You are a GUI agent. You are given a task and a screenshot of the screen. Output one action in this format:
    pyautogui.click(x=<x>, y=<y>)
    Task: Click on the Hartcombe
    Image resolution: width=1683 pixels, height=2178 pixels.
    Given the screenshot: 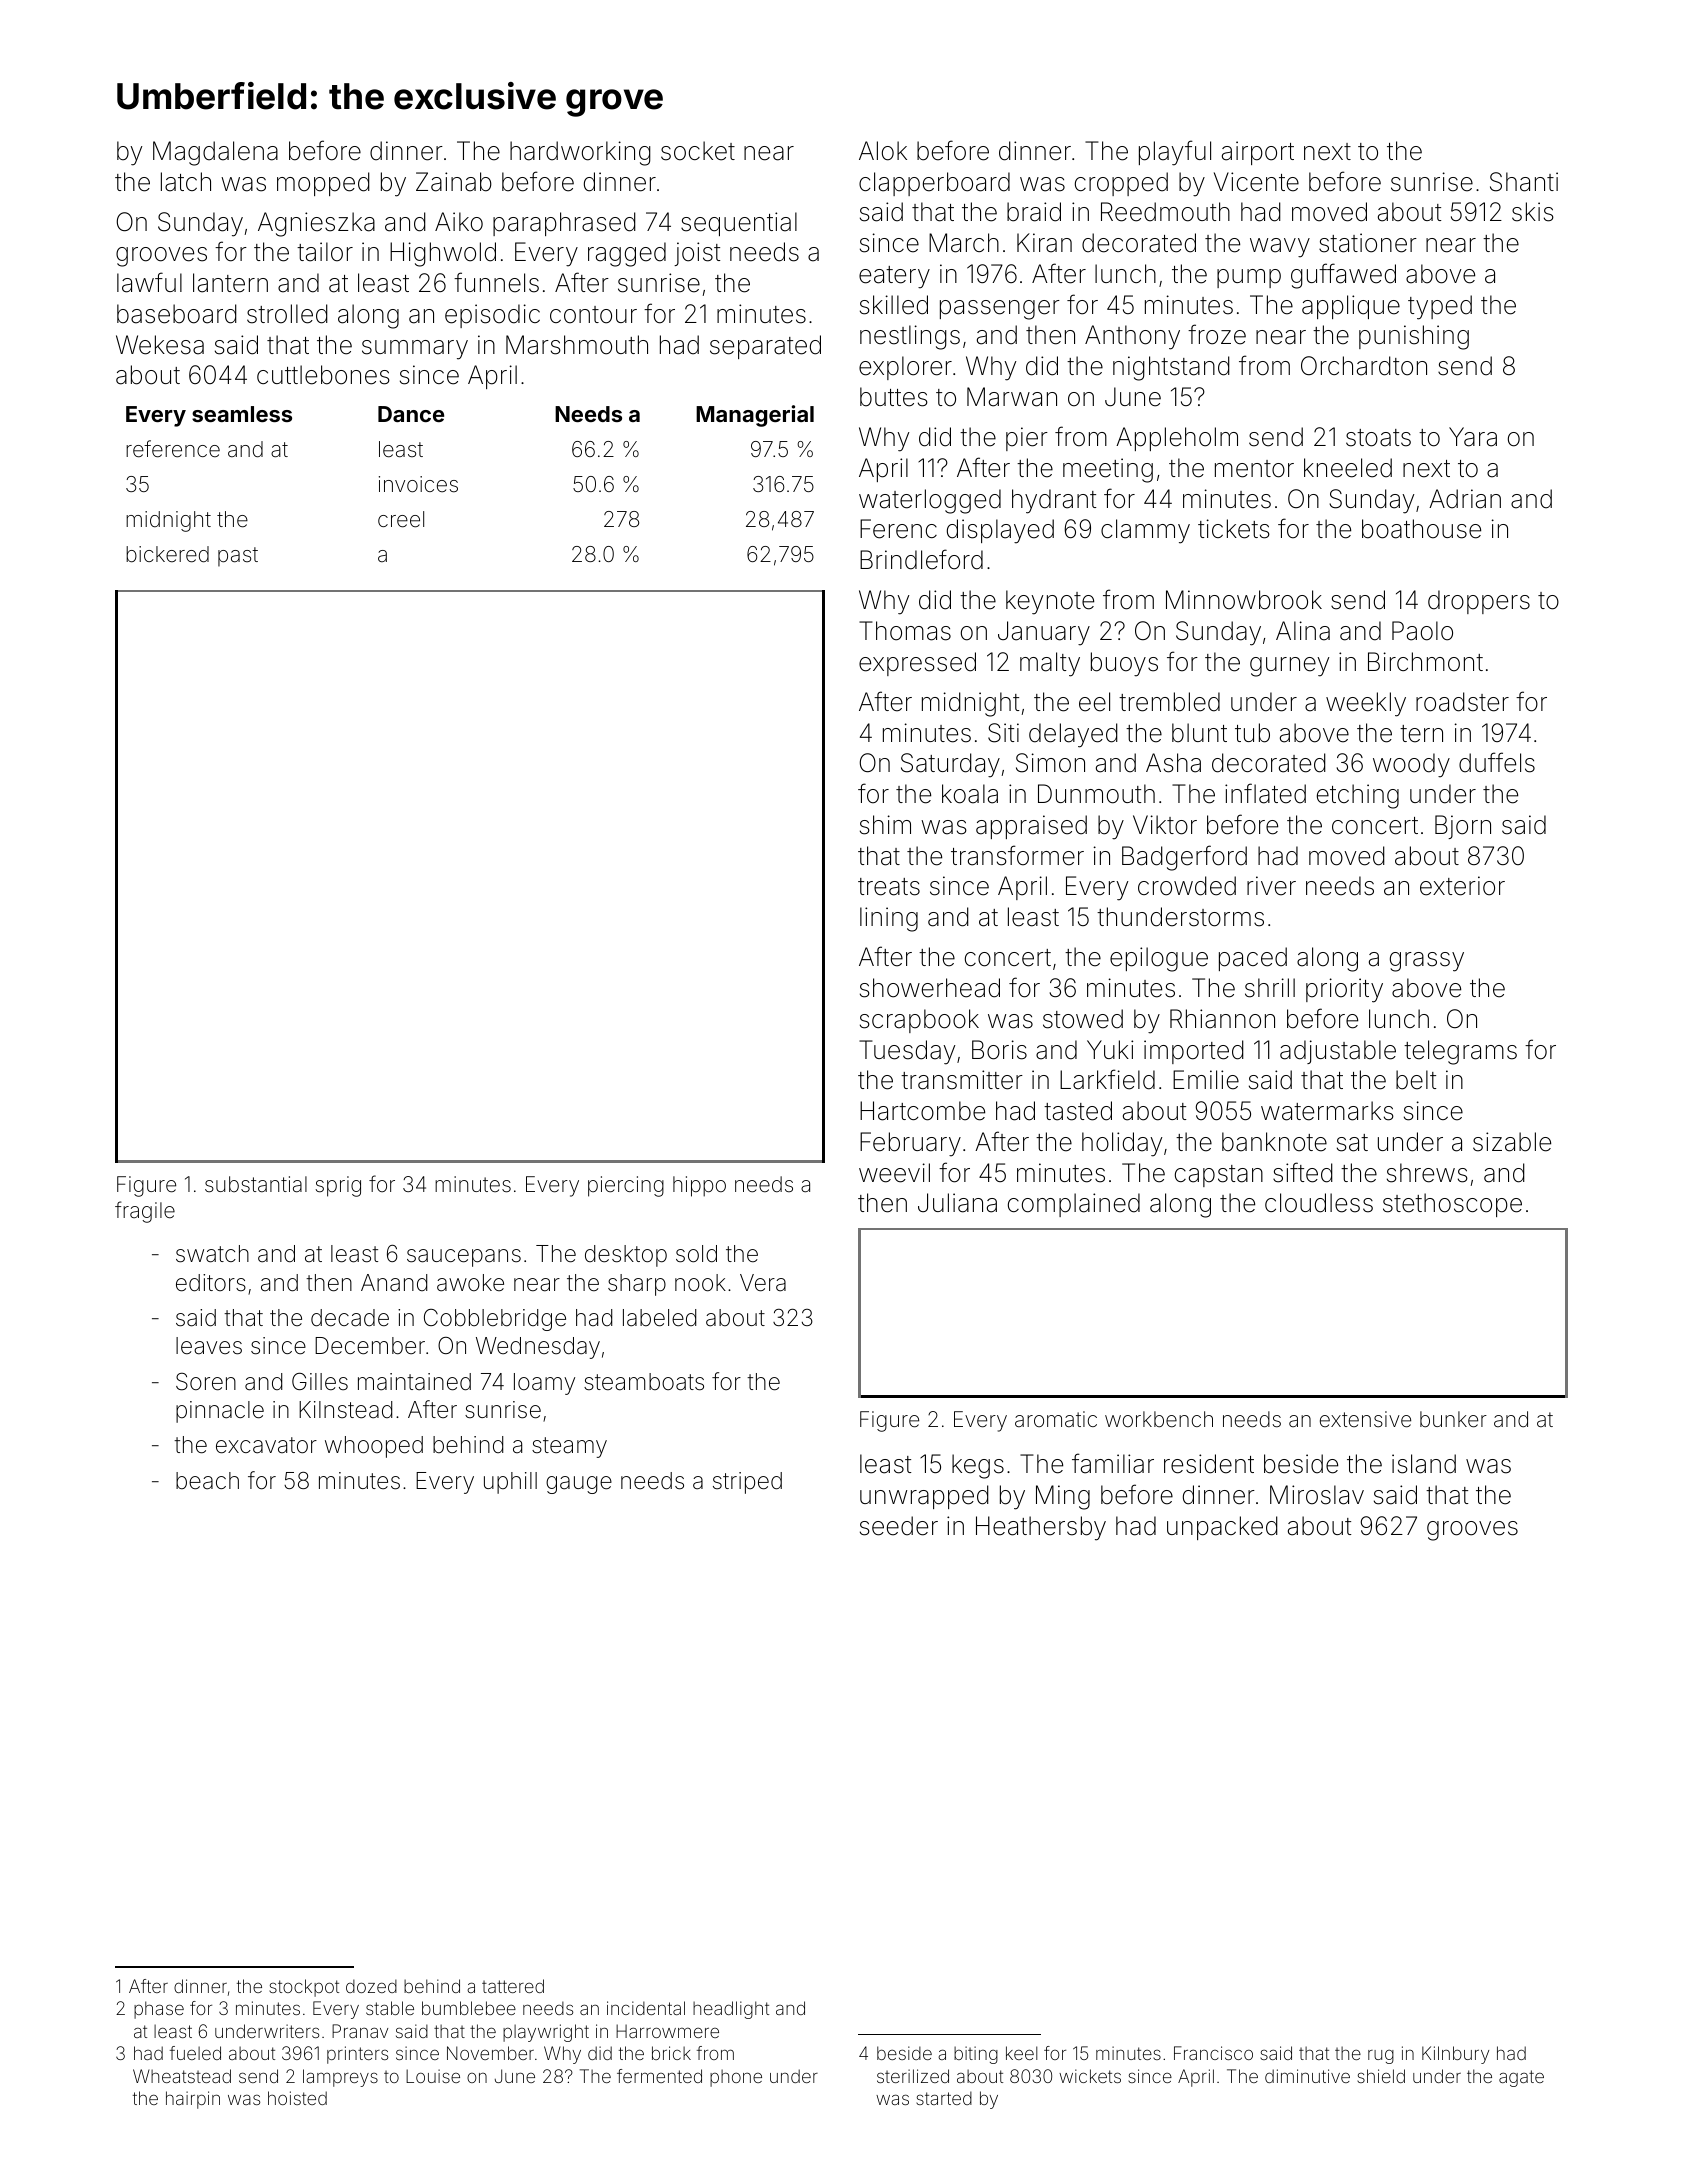 What is the action you would take?
    pyautogui.click(x=922, y=1111)
